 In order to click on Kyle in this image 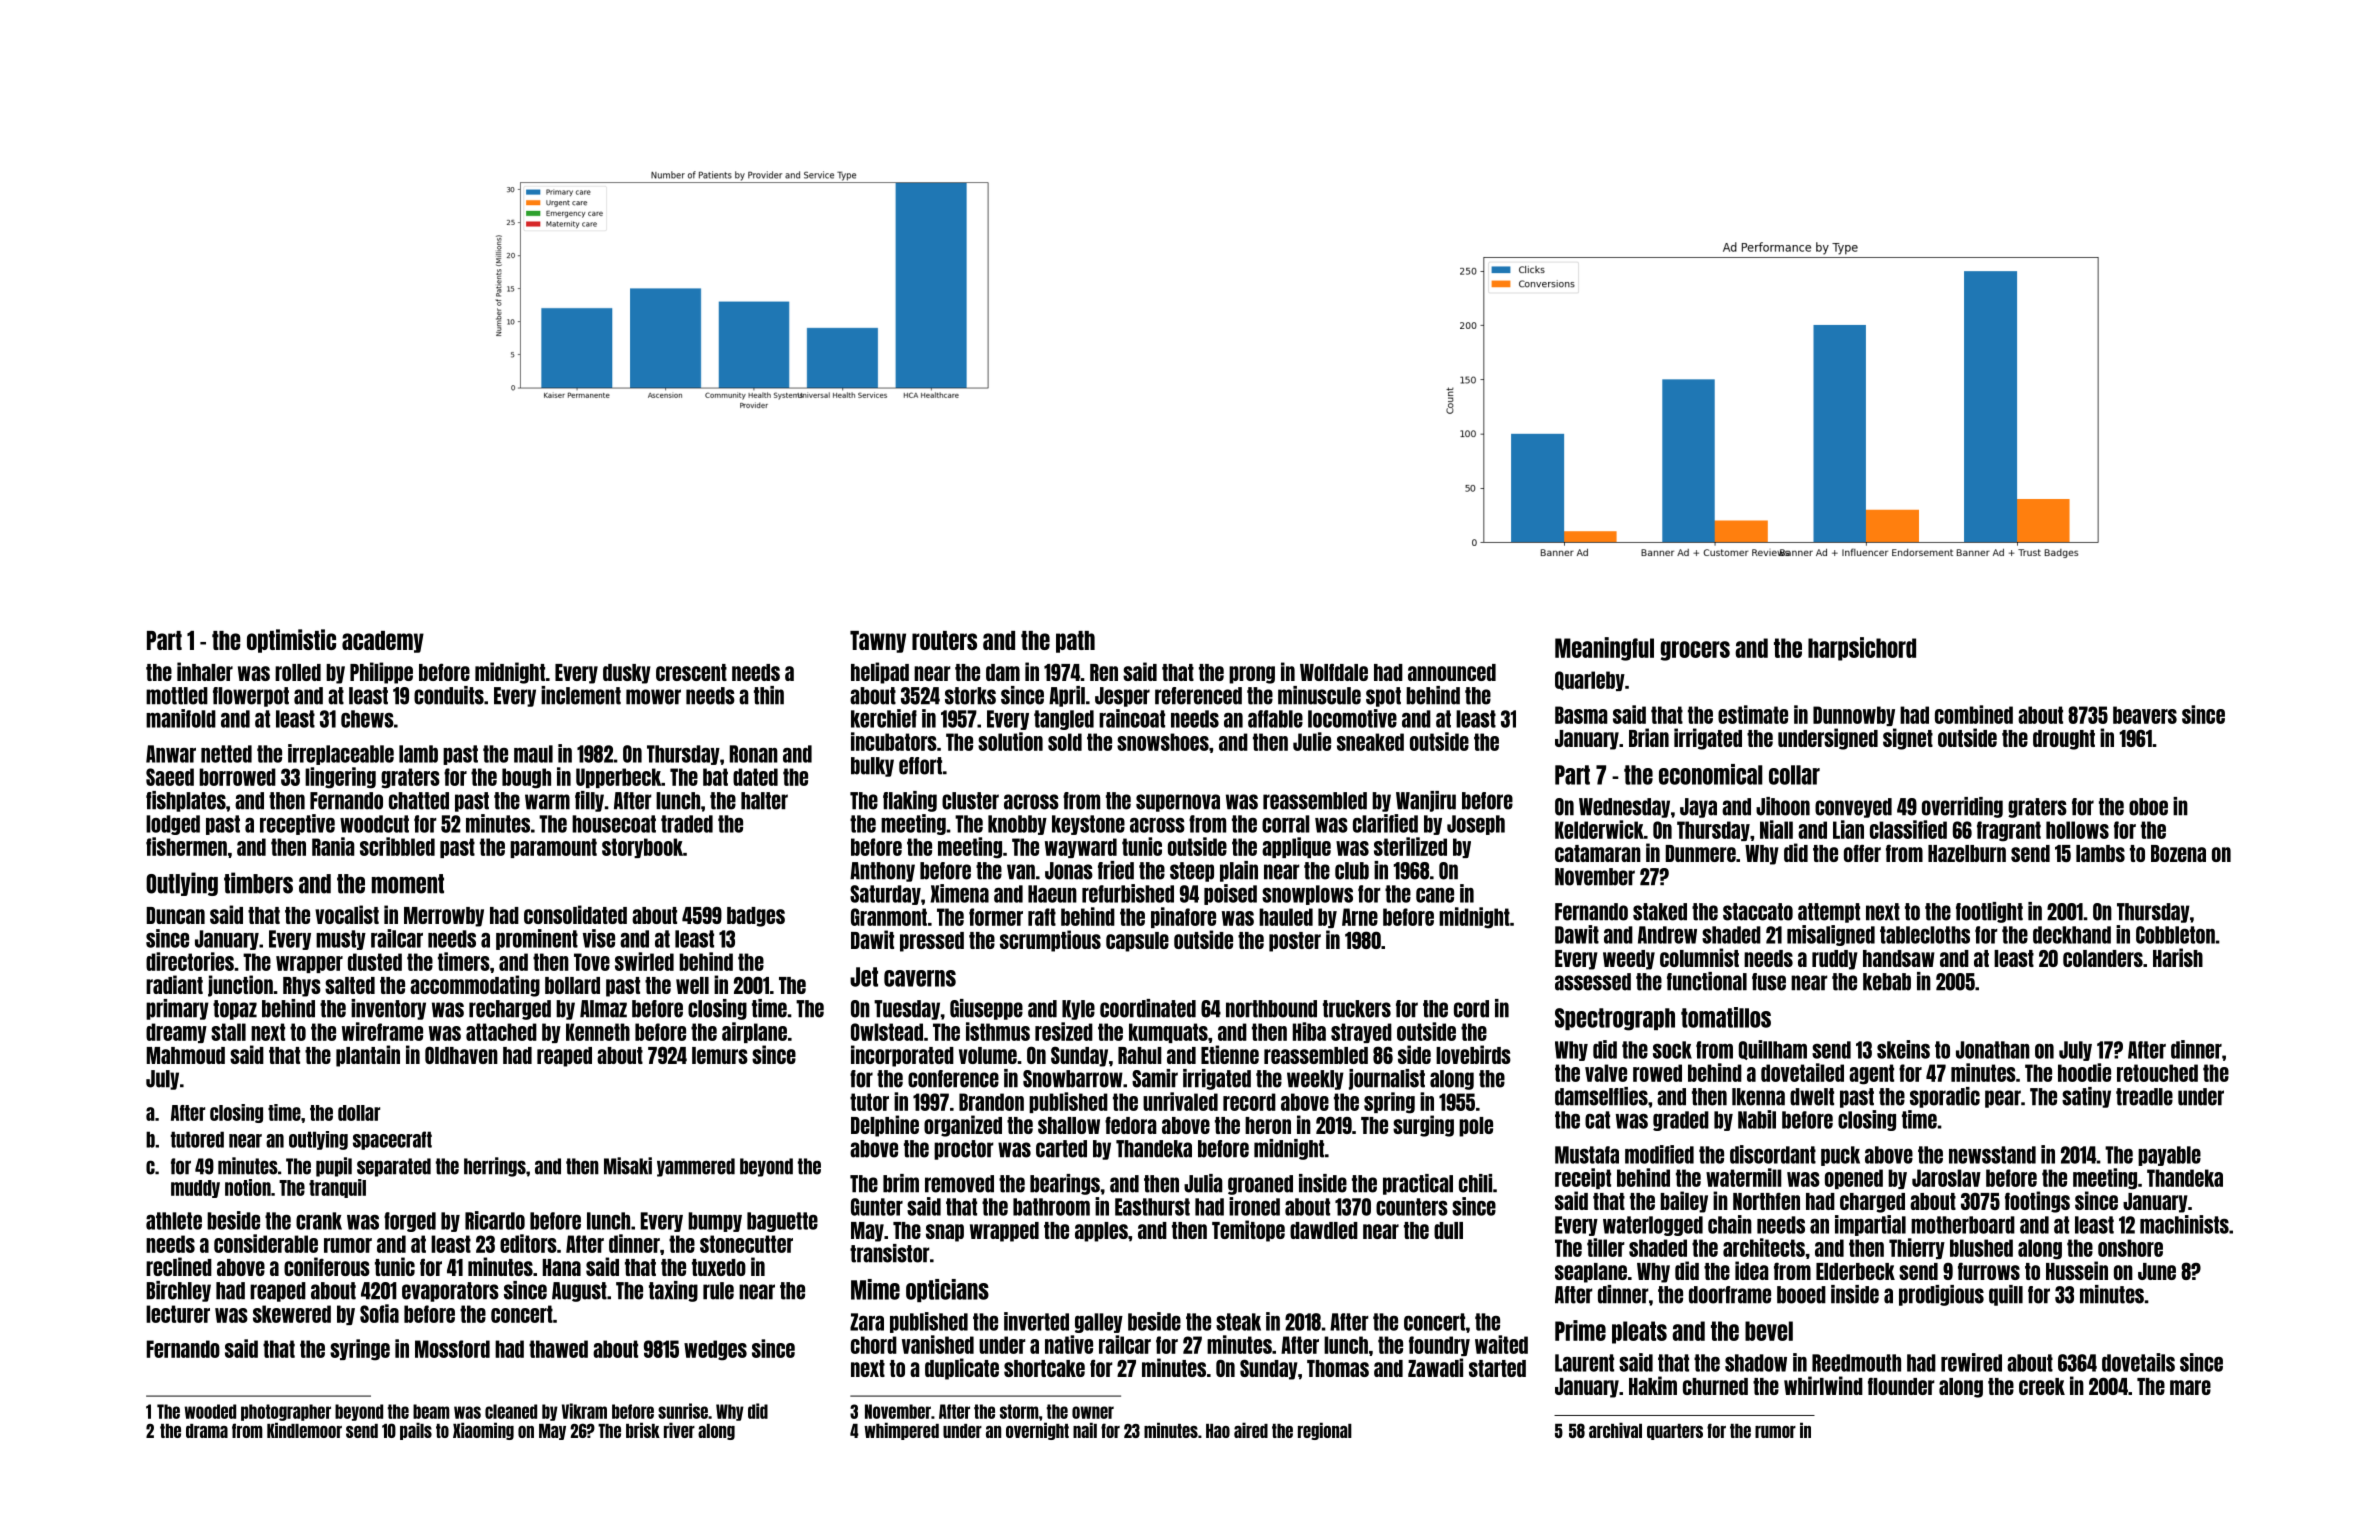, I will do `click(1078, 1010)`.
